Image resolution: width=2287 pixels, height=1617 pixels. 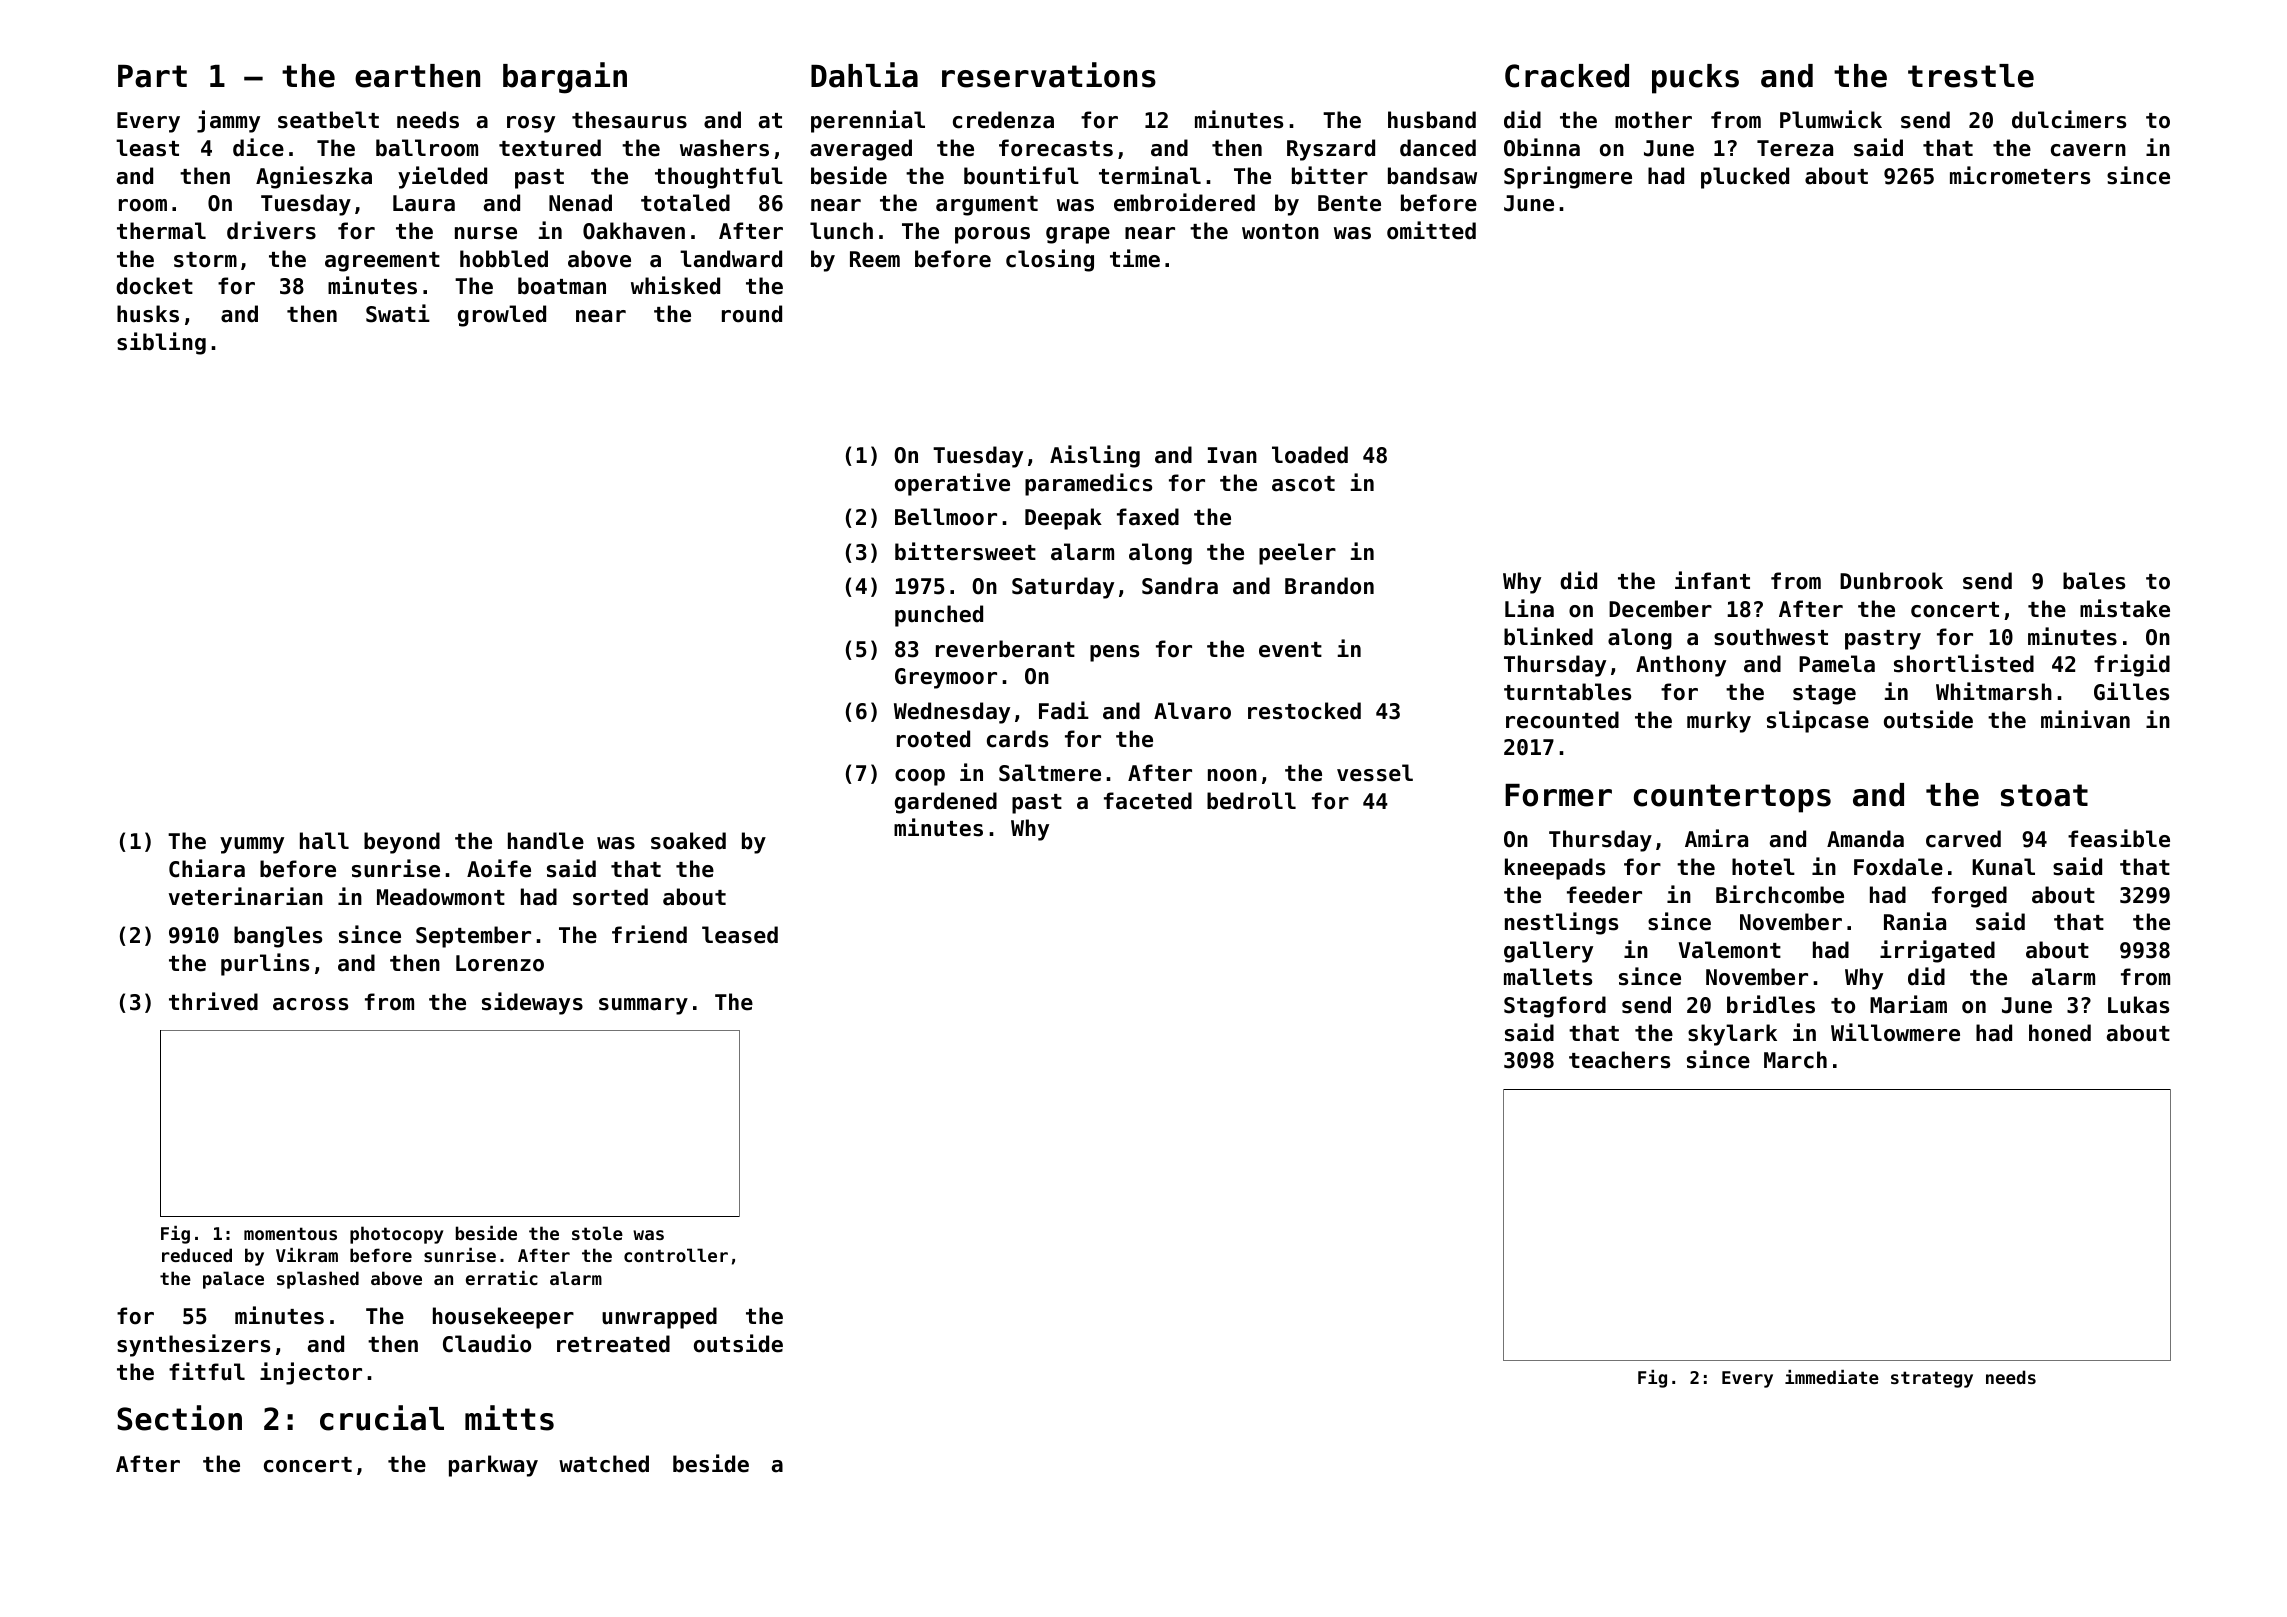 I want to click on Dahlia, so click(x=864, y=75).
